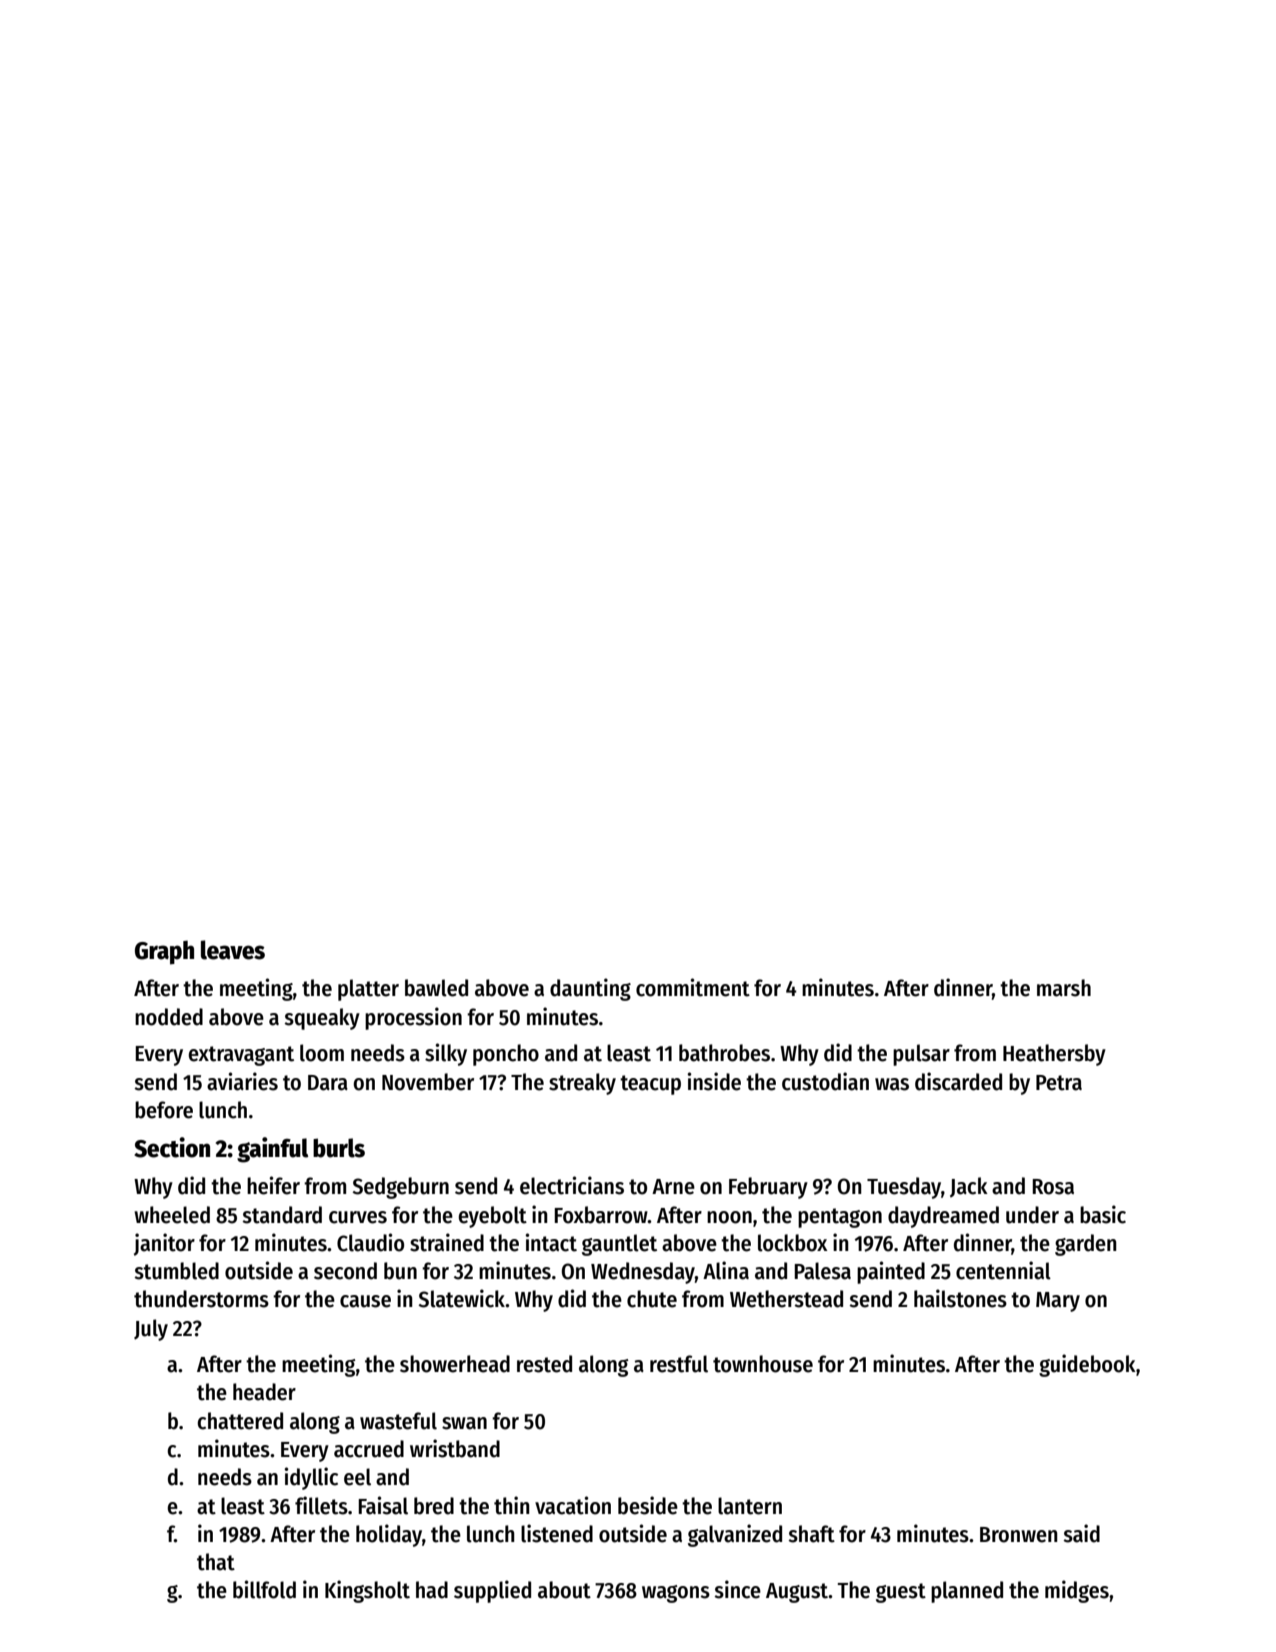 This screenshot has height=1652, width=1276. Describe the element at coordinates (544, 1364) in the screenshot. I see `rested` at that location.
